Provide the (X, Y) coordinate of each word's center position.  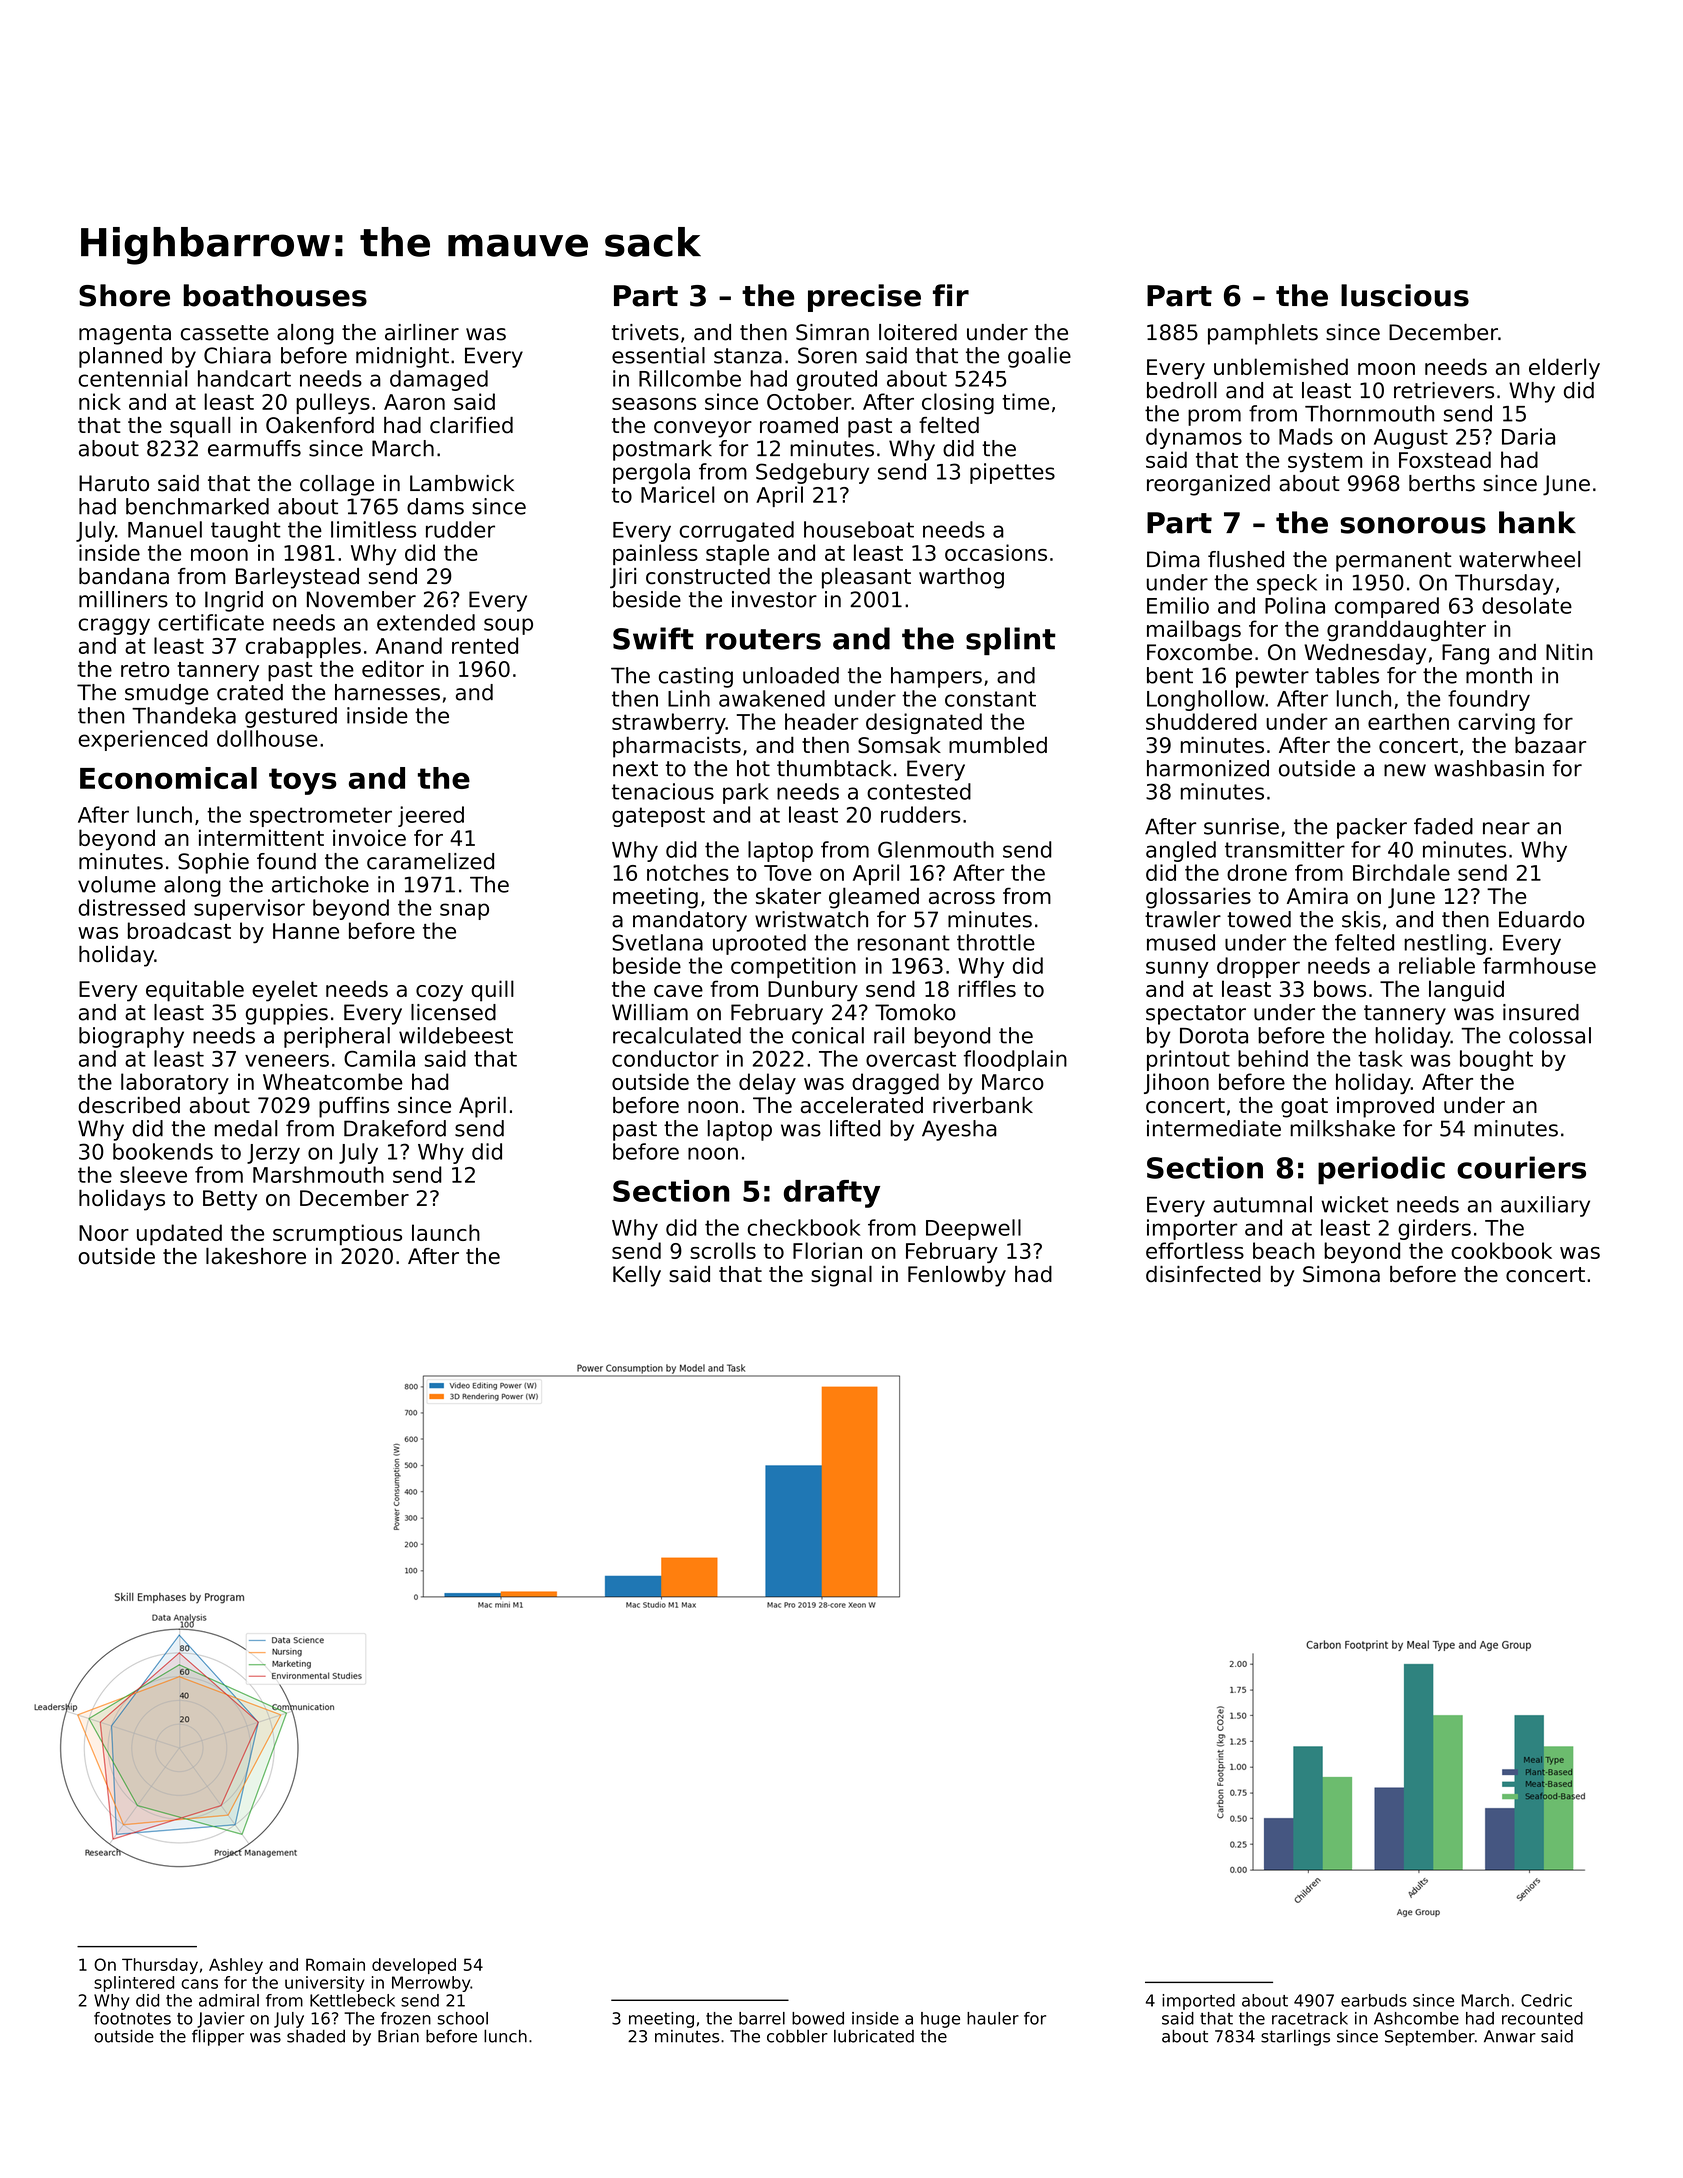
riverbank (983, 1105)
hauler (993, 2018)
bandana (124, 576)
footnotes (132, 2018)
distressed (131, 907)
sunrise (1241, 826)
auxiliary (1545, 1206)
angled (1181, 851)
